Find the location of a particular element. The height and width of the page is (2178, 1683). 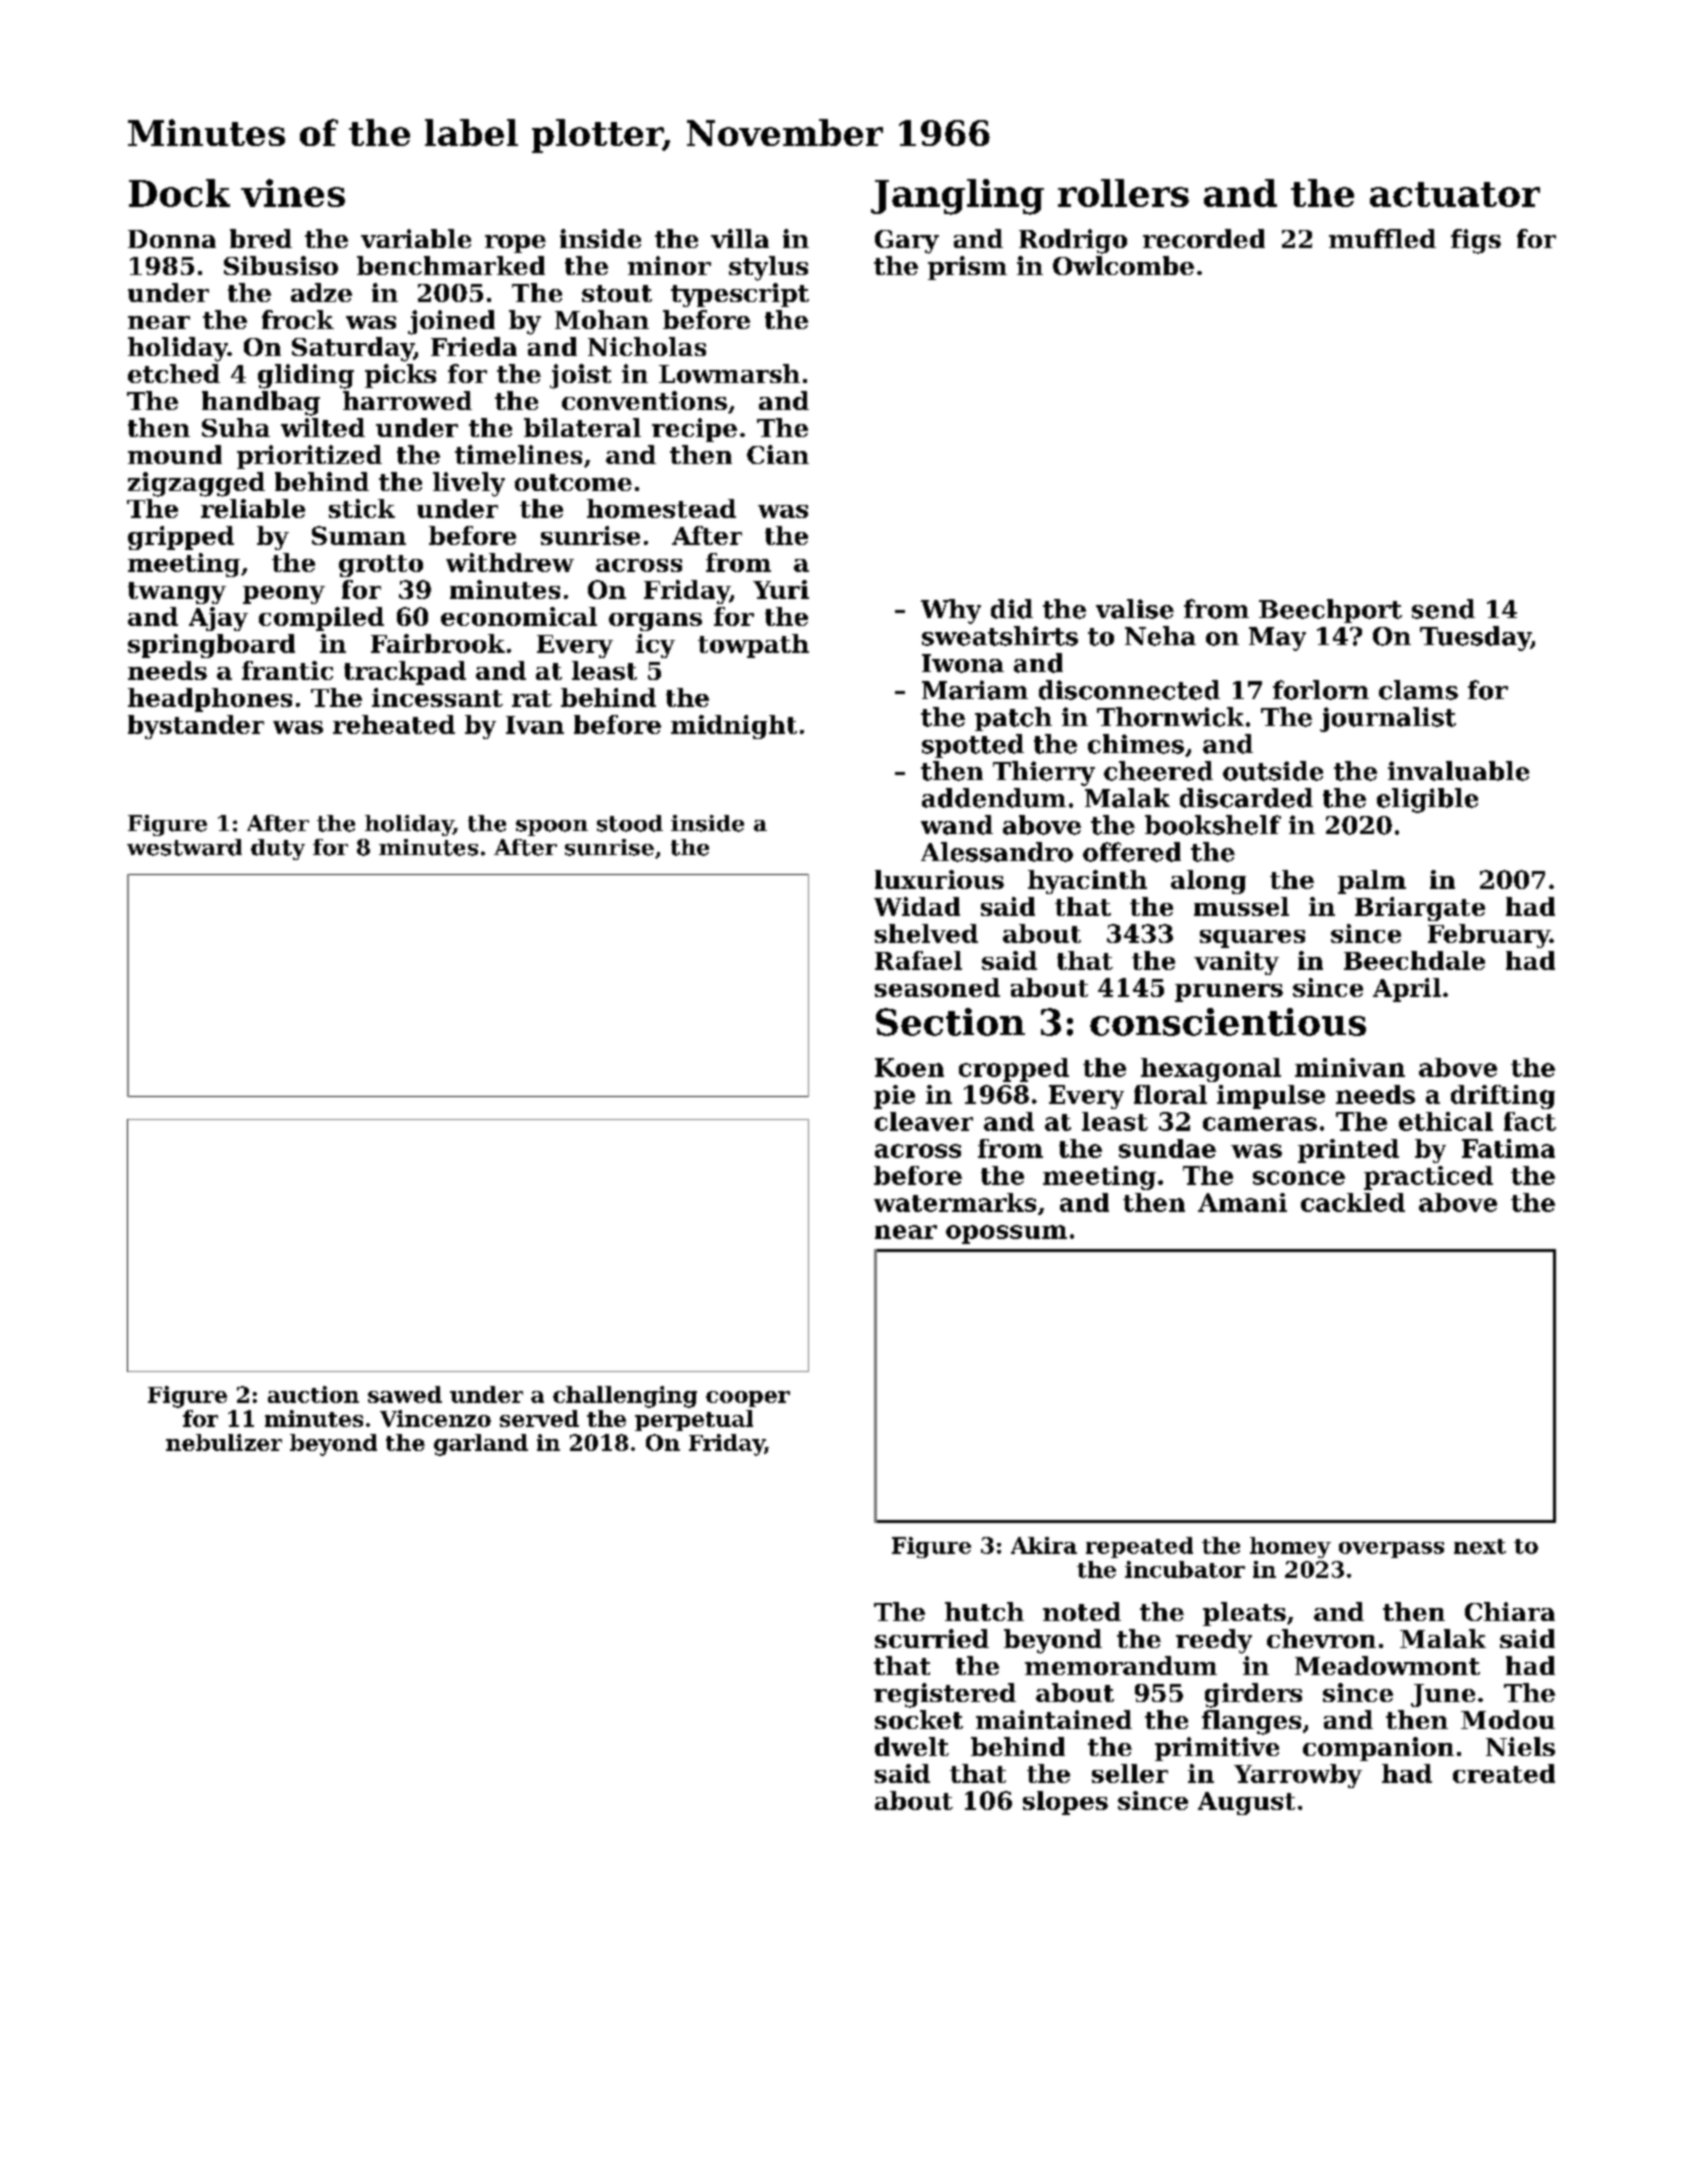

villa is located at coordinates (740, 238).
